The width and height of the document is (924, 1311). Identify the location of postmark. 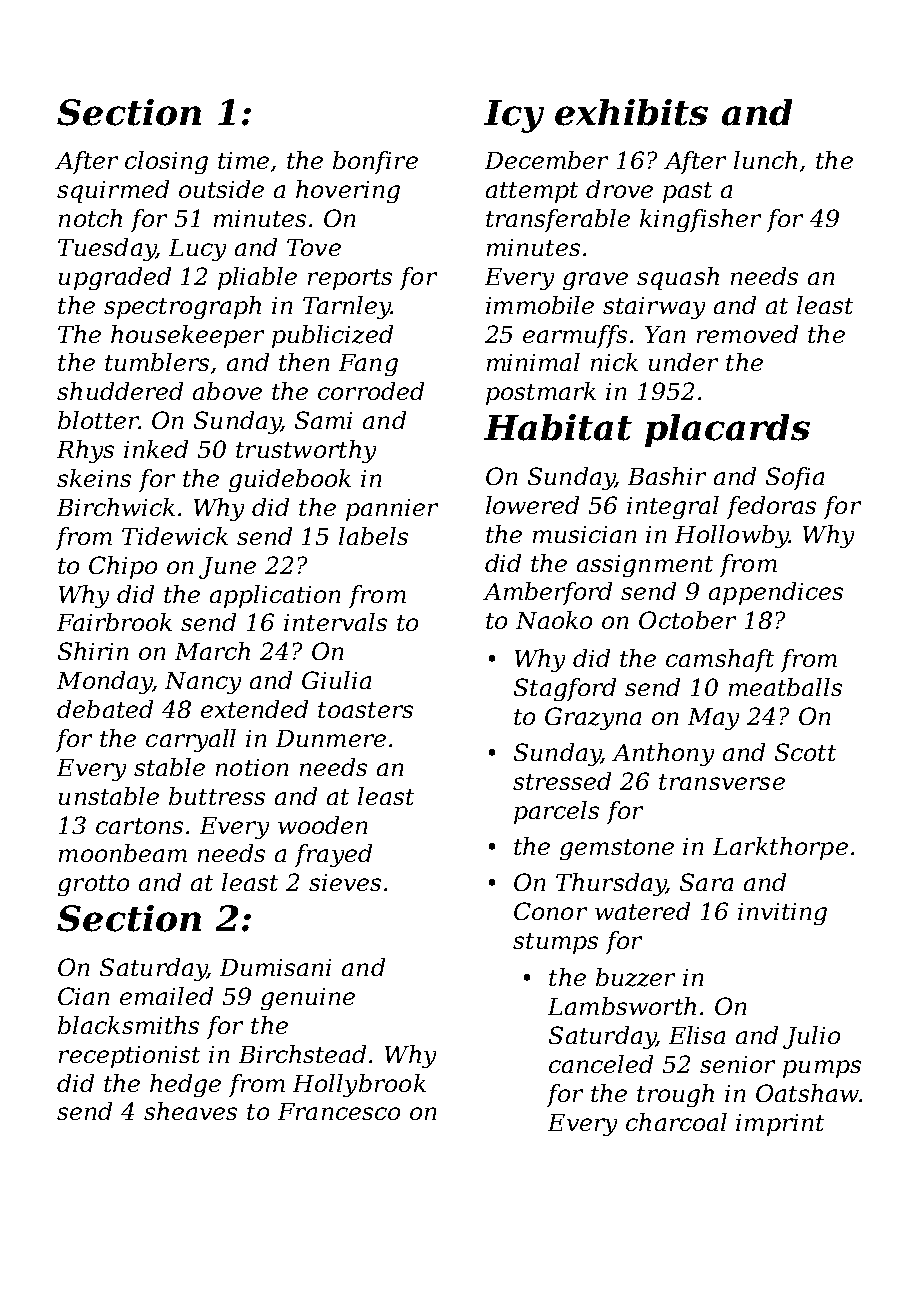
(541, 393).
